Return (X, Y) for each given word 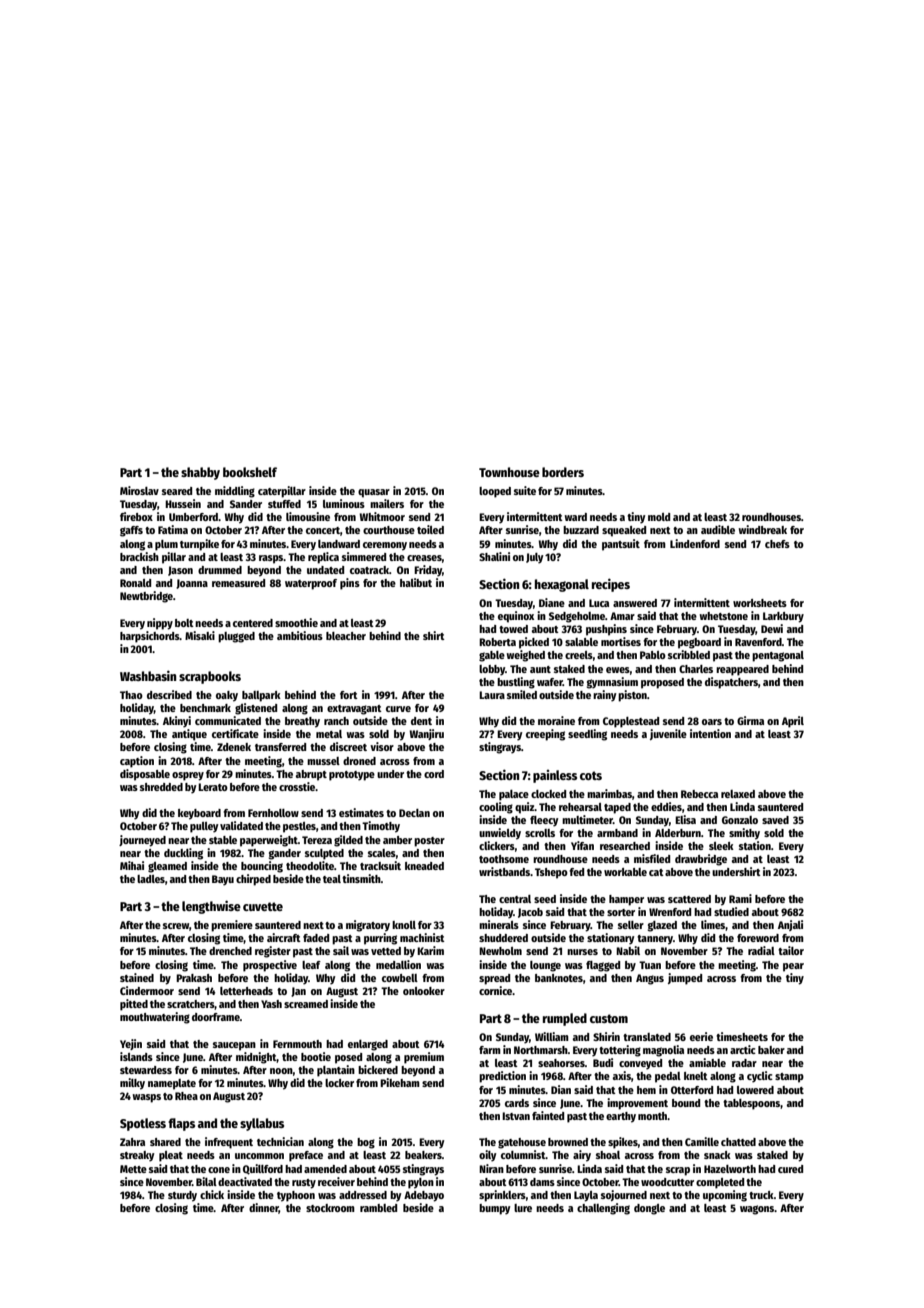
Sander (246, 504)
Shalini (494, 556)
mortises (621, 641)
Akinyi (177, 722)
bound (686, 1103)
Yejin (131, 1044)
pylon (421, 1183)
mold (659, 517)
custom (609, 1018)
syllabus (262, 1124)
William (552, 1036)
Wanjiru (426, 734)
